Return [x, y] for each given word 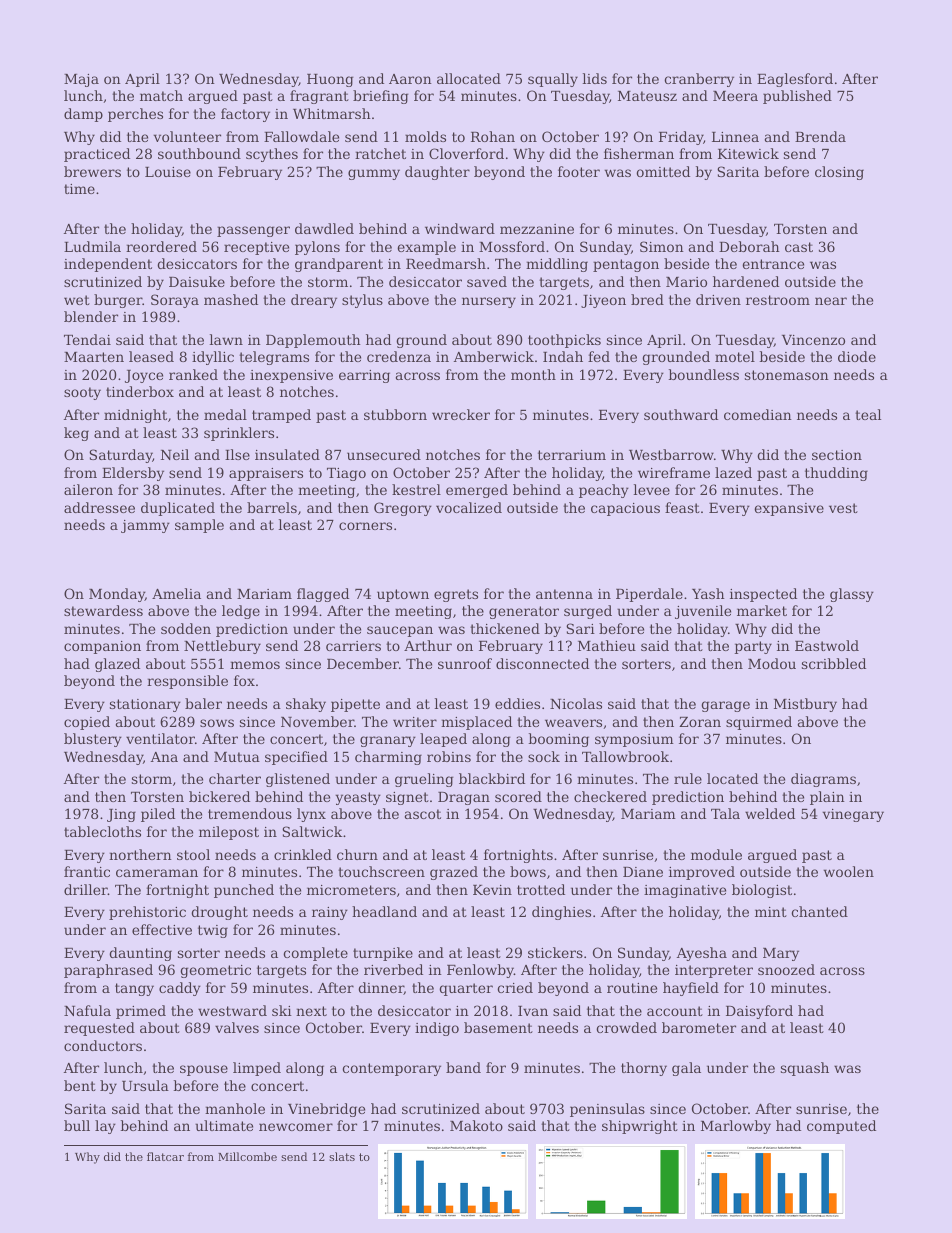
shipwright [640, 1127]
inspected [763, 595]
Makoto [476, 1125]
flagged [323, 595]
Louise [168, 172]
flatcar [165, 1156]
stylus [362, 301]
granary [388, 741]
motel [735, 356]
